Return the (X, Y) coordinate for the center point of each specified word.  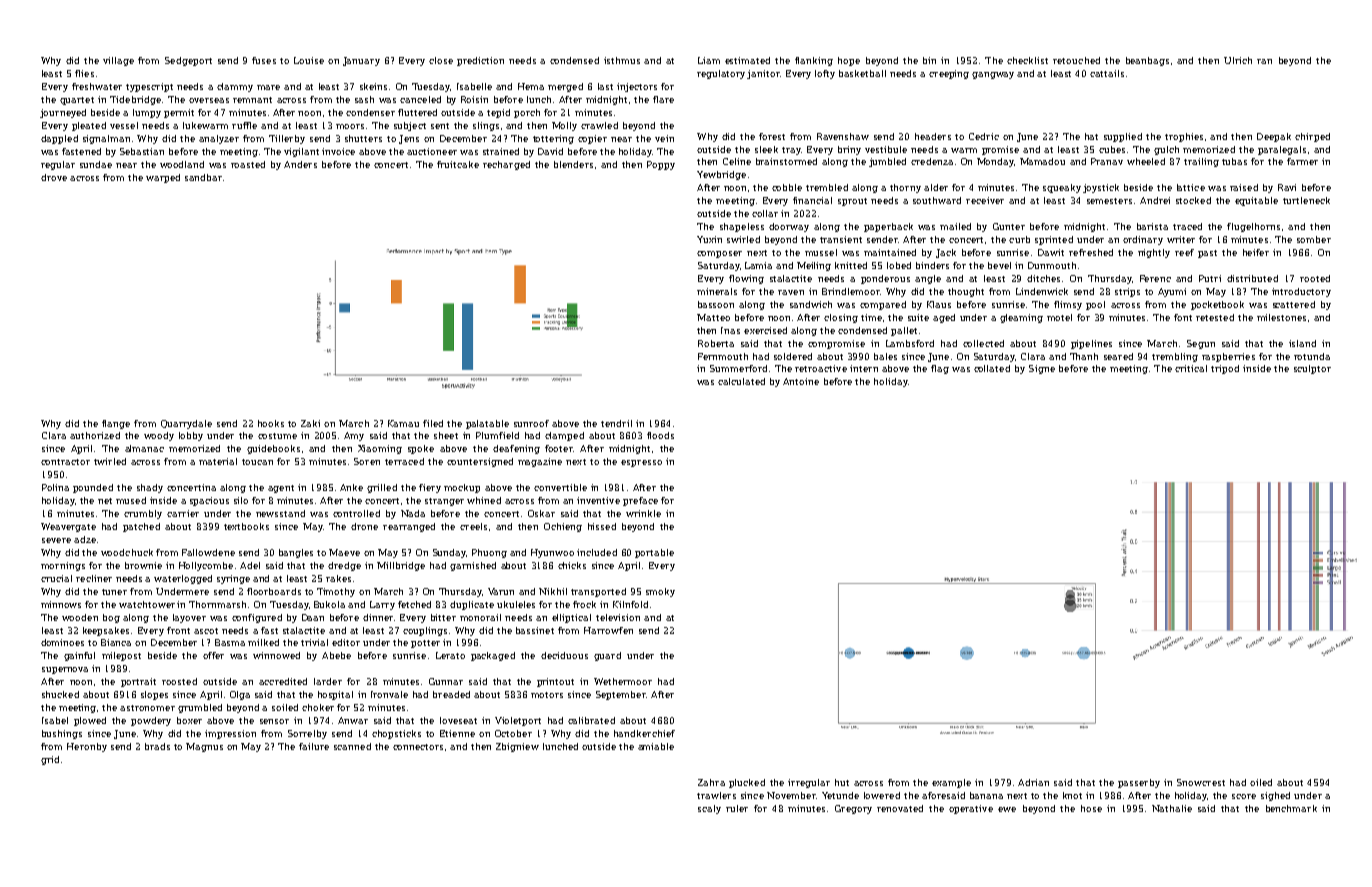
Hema (531, 86)
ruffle (244, 125)
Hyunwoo (552, 553)
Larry (382, 605)
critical (1191, 368)
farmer (1302, 161)
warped (163, 178)
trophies (1184, 137)
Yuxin (709, 239)
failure (314, 746)
